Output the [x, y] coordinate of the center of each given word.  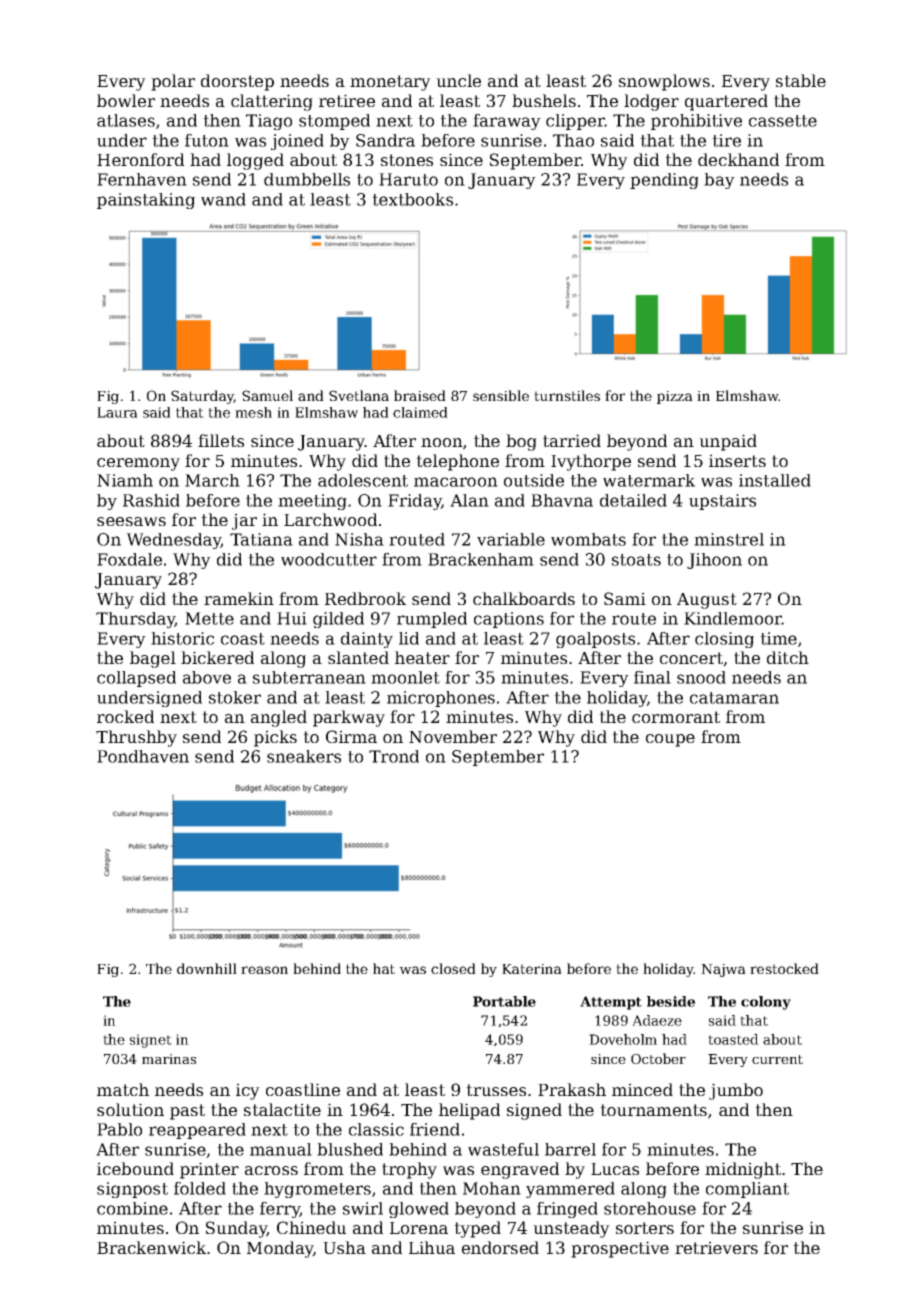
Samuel [267, 395]
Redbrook [365, 598]
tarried [572, 440]
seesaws [131, 521]
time [778, 638]
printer [209, 1170]
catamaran [734, 698]
